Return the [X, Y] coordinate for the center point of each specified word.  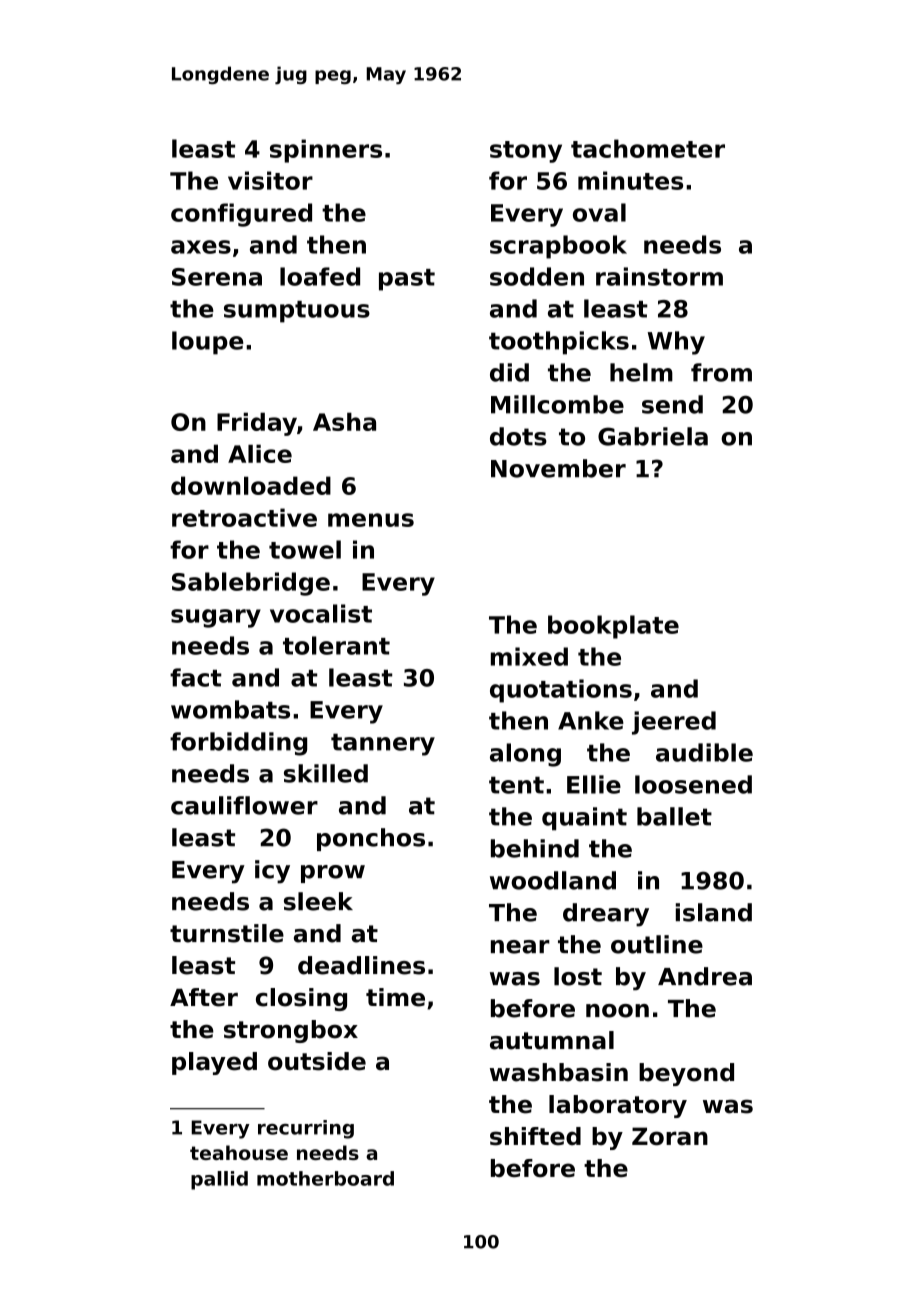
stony [526, 152]
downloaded [251, 485]
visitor [270, 180]
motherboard [325, 1178]
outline [657, 944]
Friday [257, 424]
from [721, 372]
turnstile [227, 933]
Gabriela [653, 436]
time [395, 997]
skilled [326, 773]
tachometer [648, 148]
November [558, 468]
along [525, 755]
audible [704, 752]
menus [371, 520]
